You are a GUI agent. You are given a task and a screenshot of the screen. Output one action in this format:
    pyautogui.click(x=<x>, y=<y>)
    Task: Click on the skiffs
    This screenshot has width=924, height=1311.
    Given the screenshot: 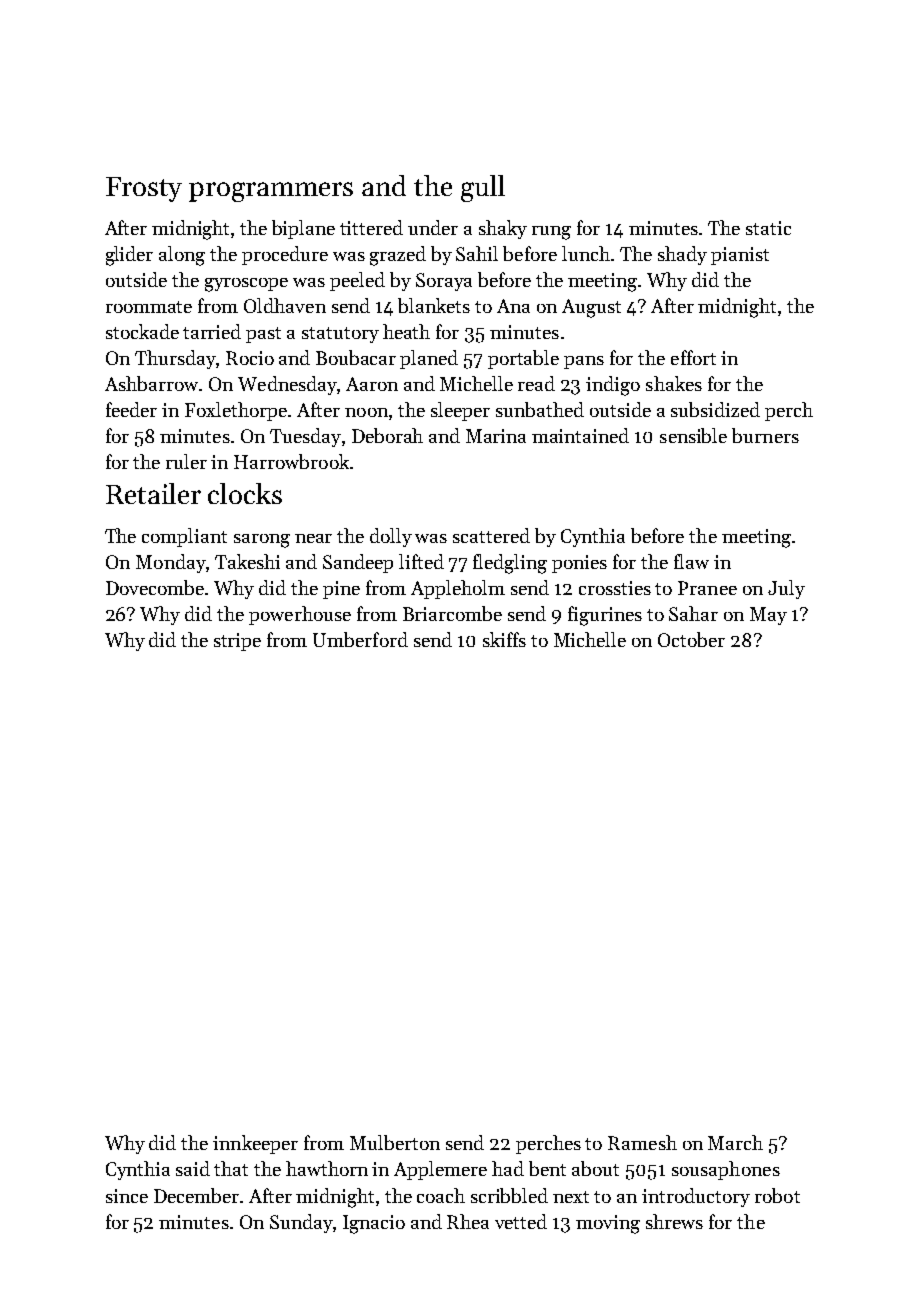 What is the action you would take?
    pyautogui.click(x=504, y=639)
